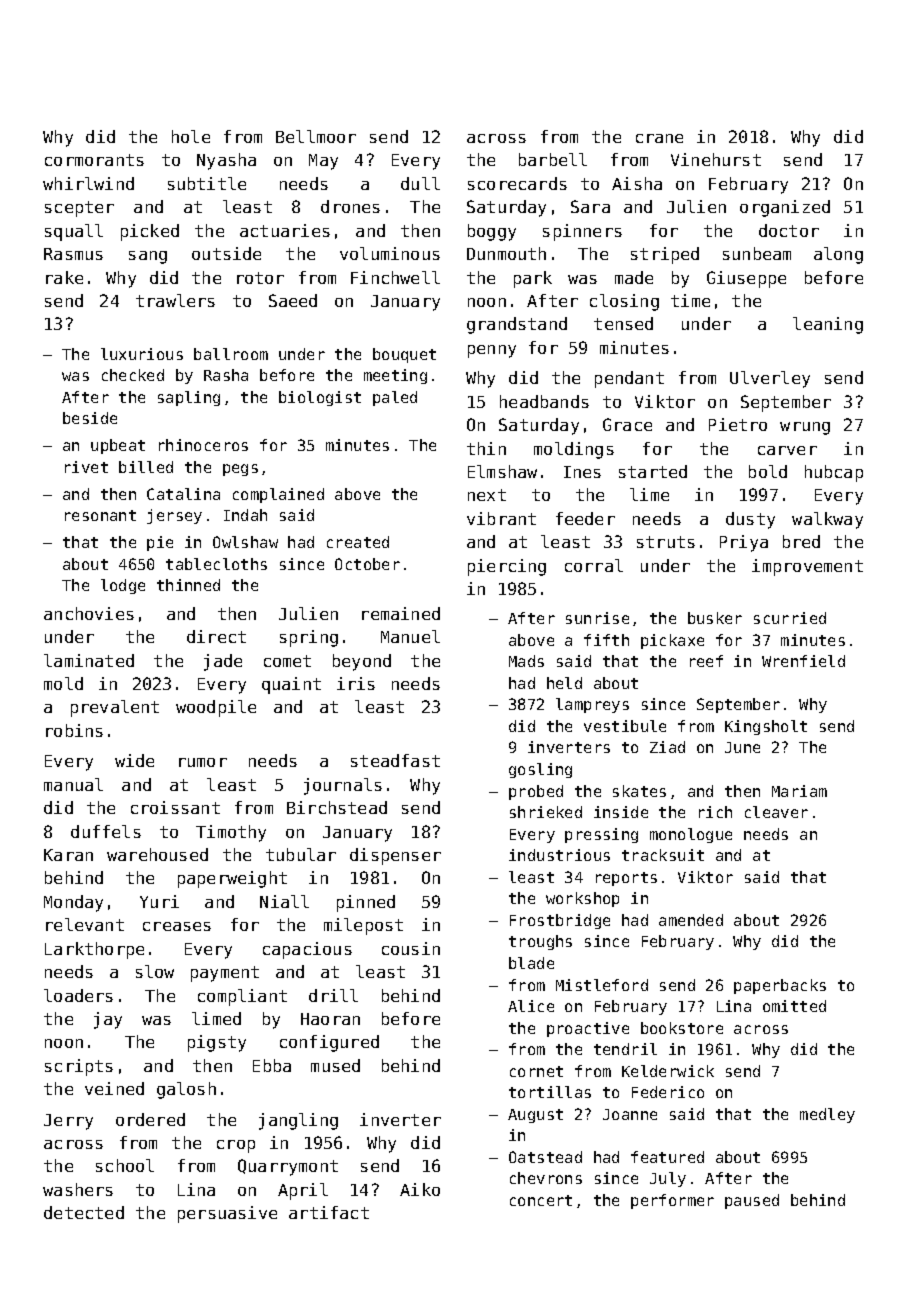 Image resolution: width=908 pixels, height=1316 pixels. What do you see at coordinates (501, 518) in the image?
I see `vibrant` at bounding box center [501, 518].
